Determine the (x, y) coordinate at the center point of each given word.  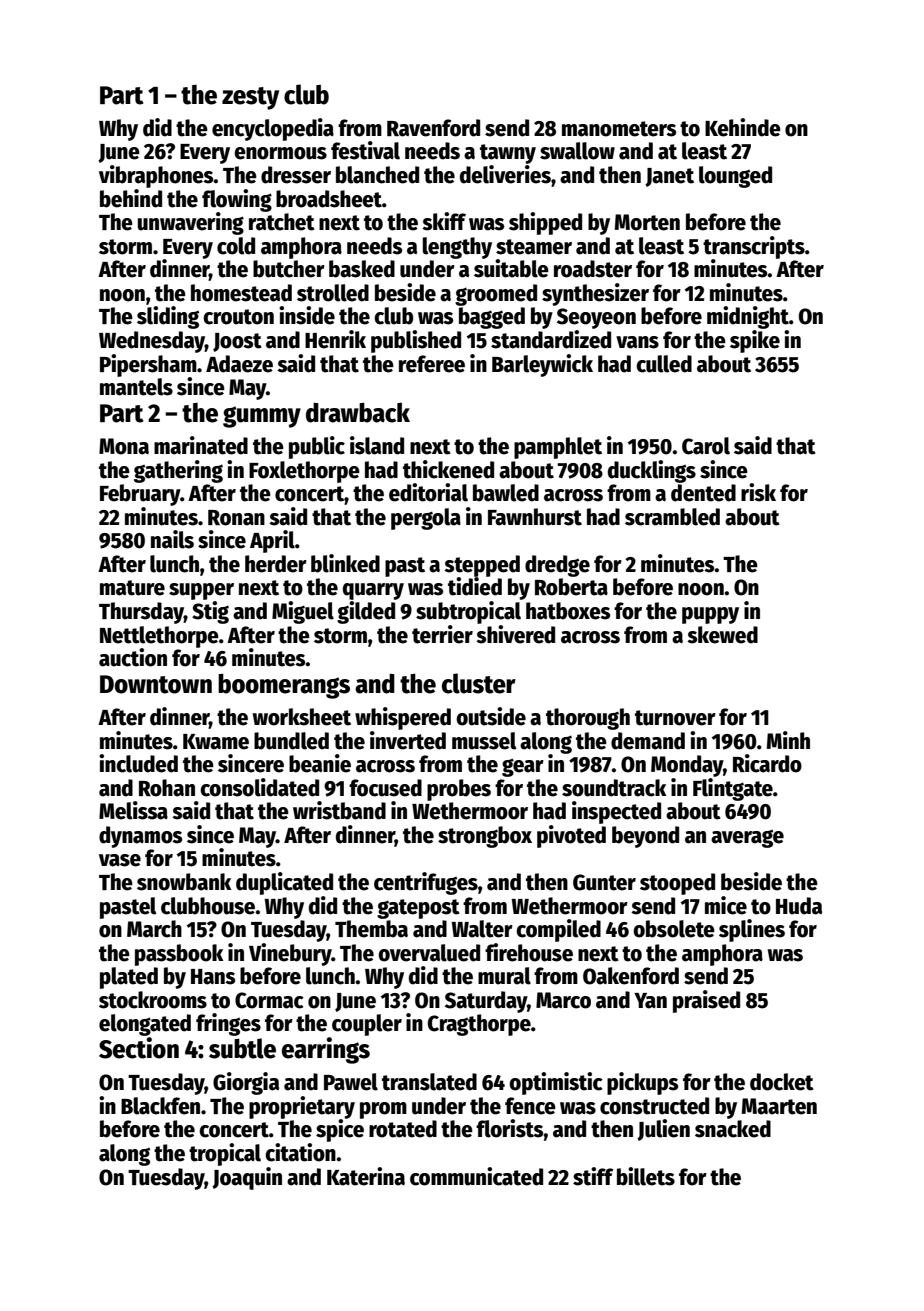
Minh (788, 740)
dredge (557, 566)
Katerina (366, 1176)
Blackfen (160, 1106)
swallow (577, 151)
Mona (124, 446)
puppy (710, 615)
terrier (442, 634)
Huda (799, 906)
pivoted (571, 836)
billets (646, 1176)
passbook (179, 955)
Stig (210, 612)
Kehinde (743, 127)
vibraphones (156, 176)
